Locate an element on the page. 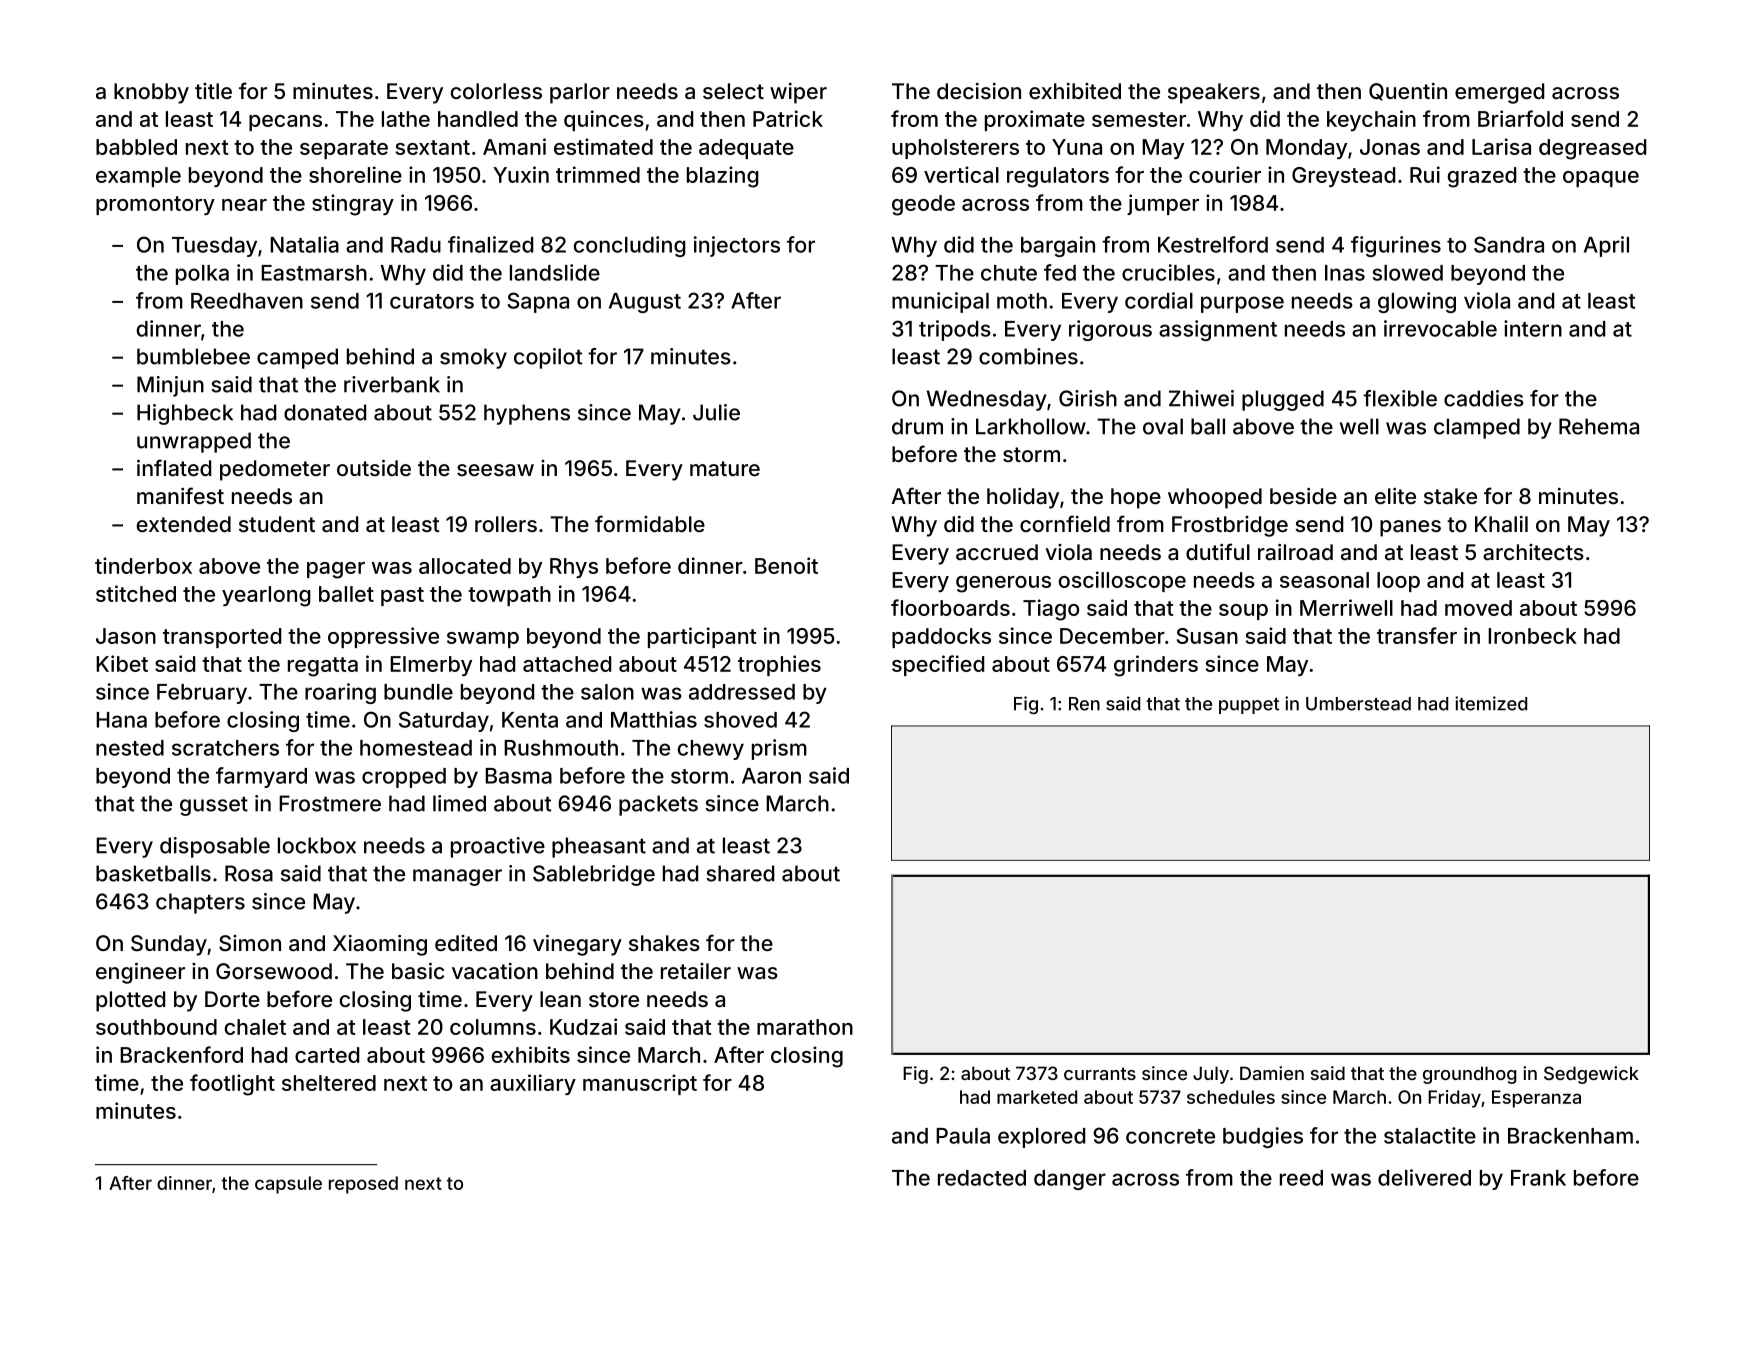  opaque is located at coordinates (1601, 179).
